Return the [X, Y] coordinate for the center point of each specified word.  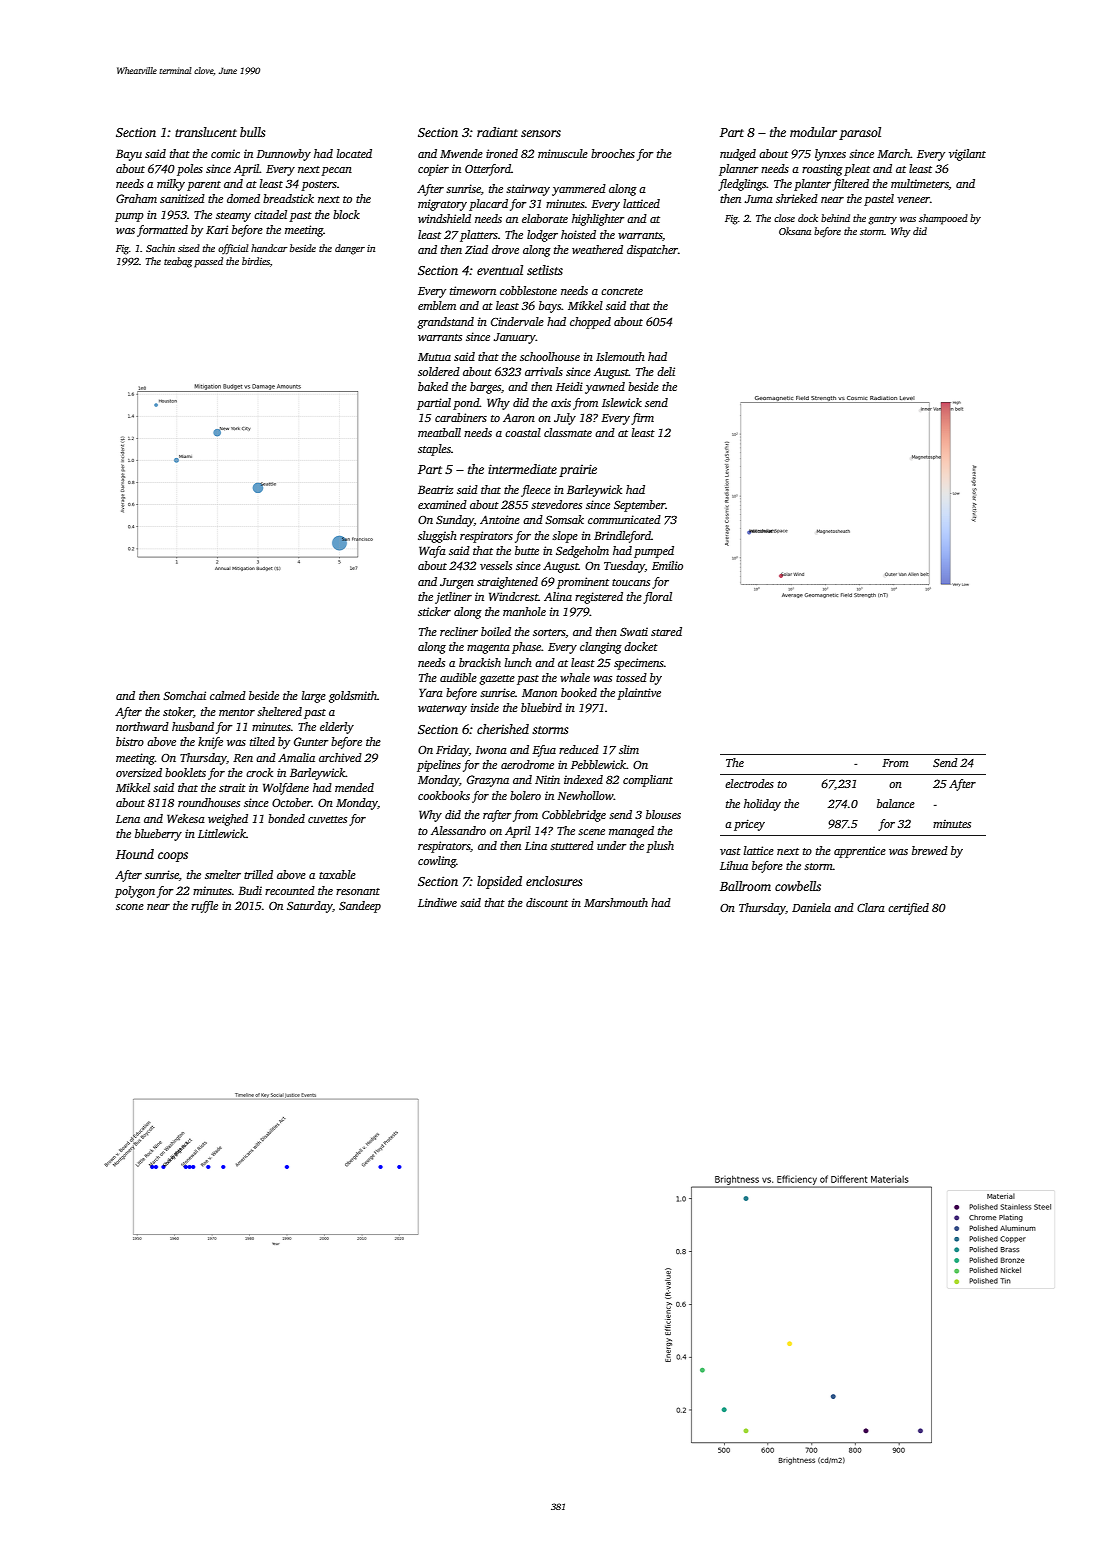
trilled [258, 874]
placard [488, 205]
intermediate [522, 469]
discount [547, 902]
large [314, 697]
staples [434, 450]
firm [642, 419]
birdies [256, 261]
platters [479, 236]
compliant [648, 781]
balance [896, 803]
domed [243, 198]
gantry [882, 220]
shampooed [943, 219]
